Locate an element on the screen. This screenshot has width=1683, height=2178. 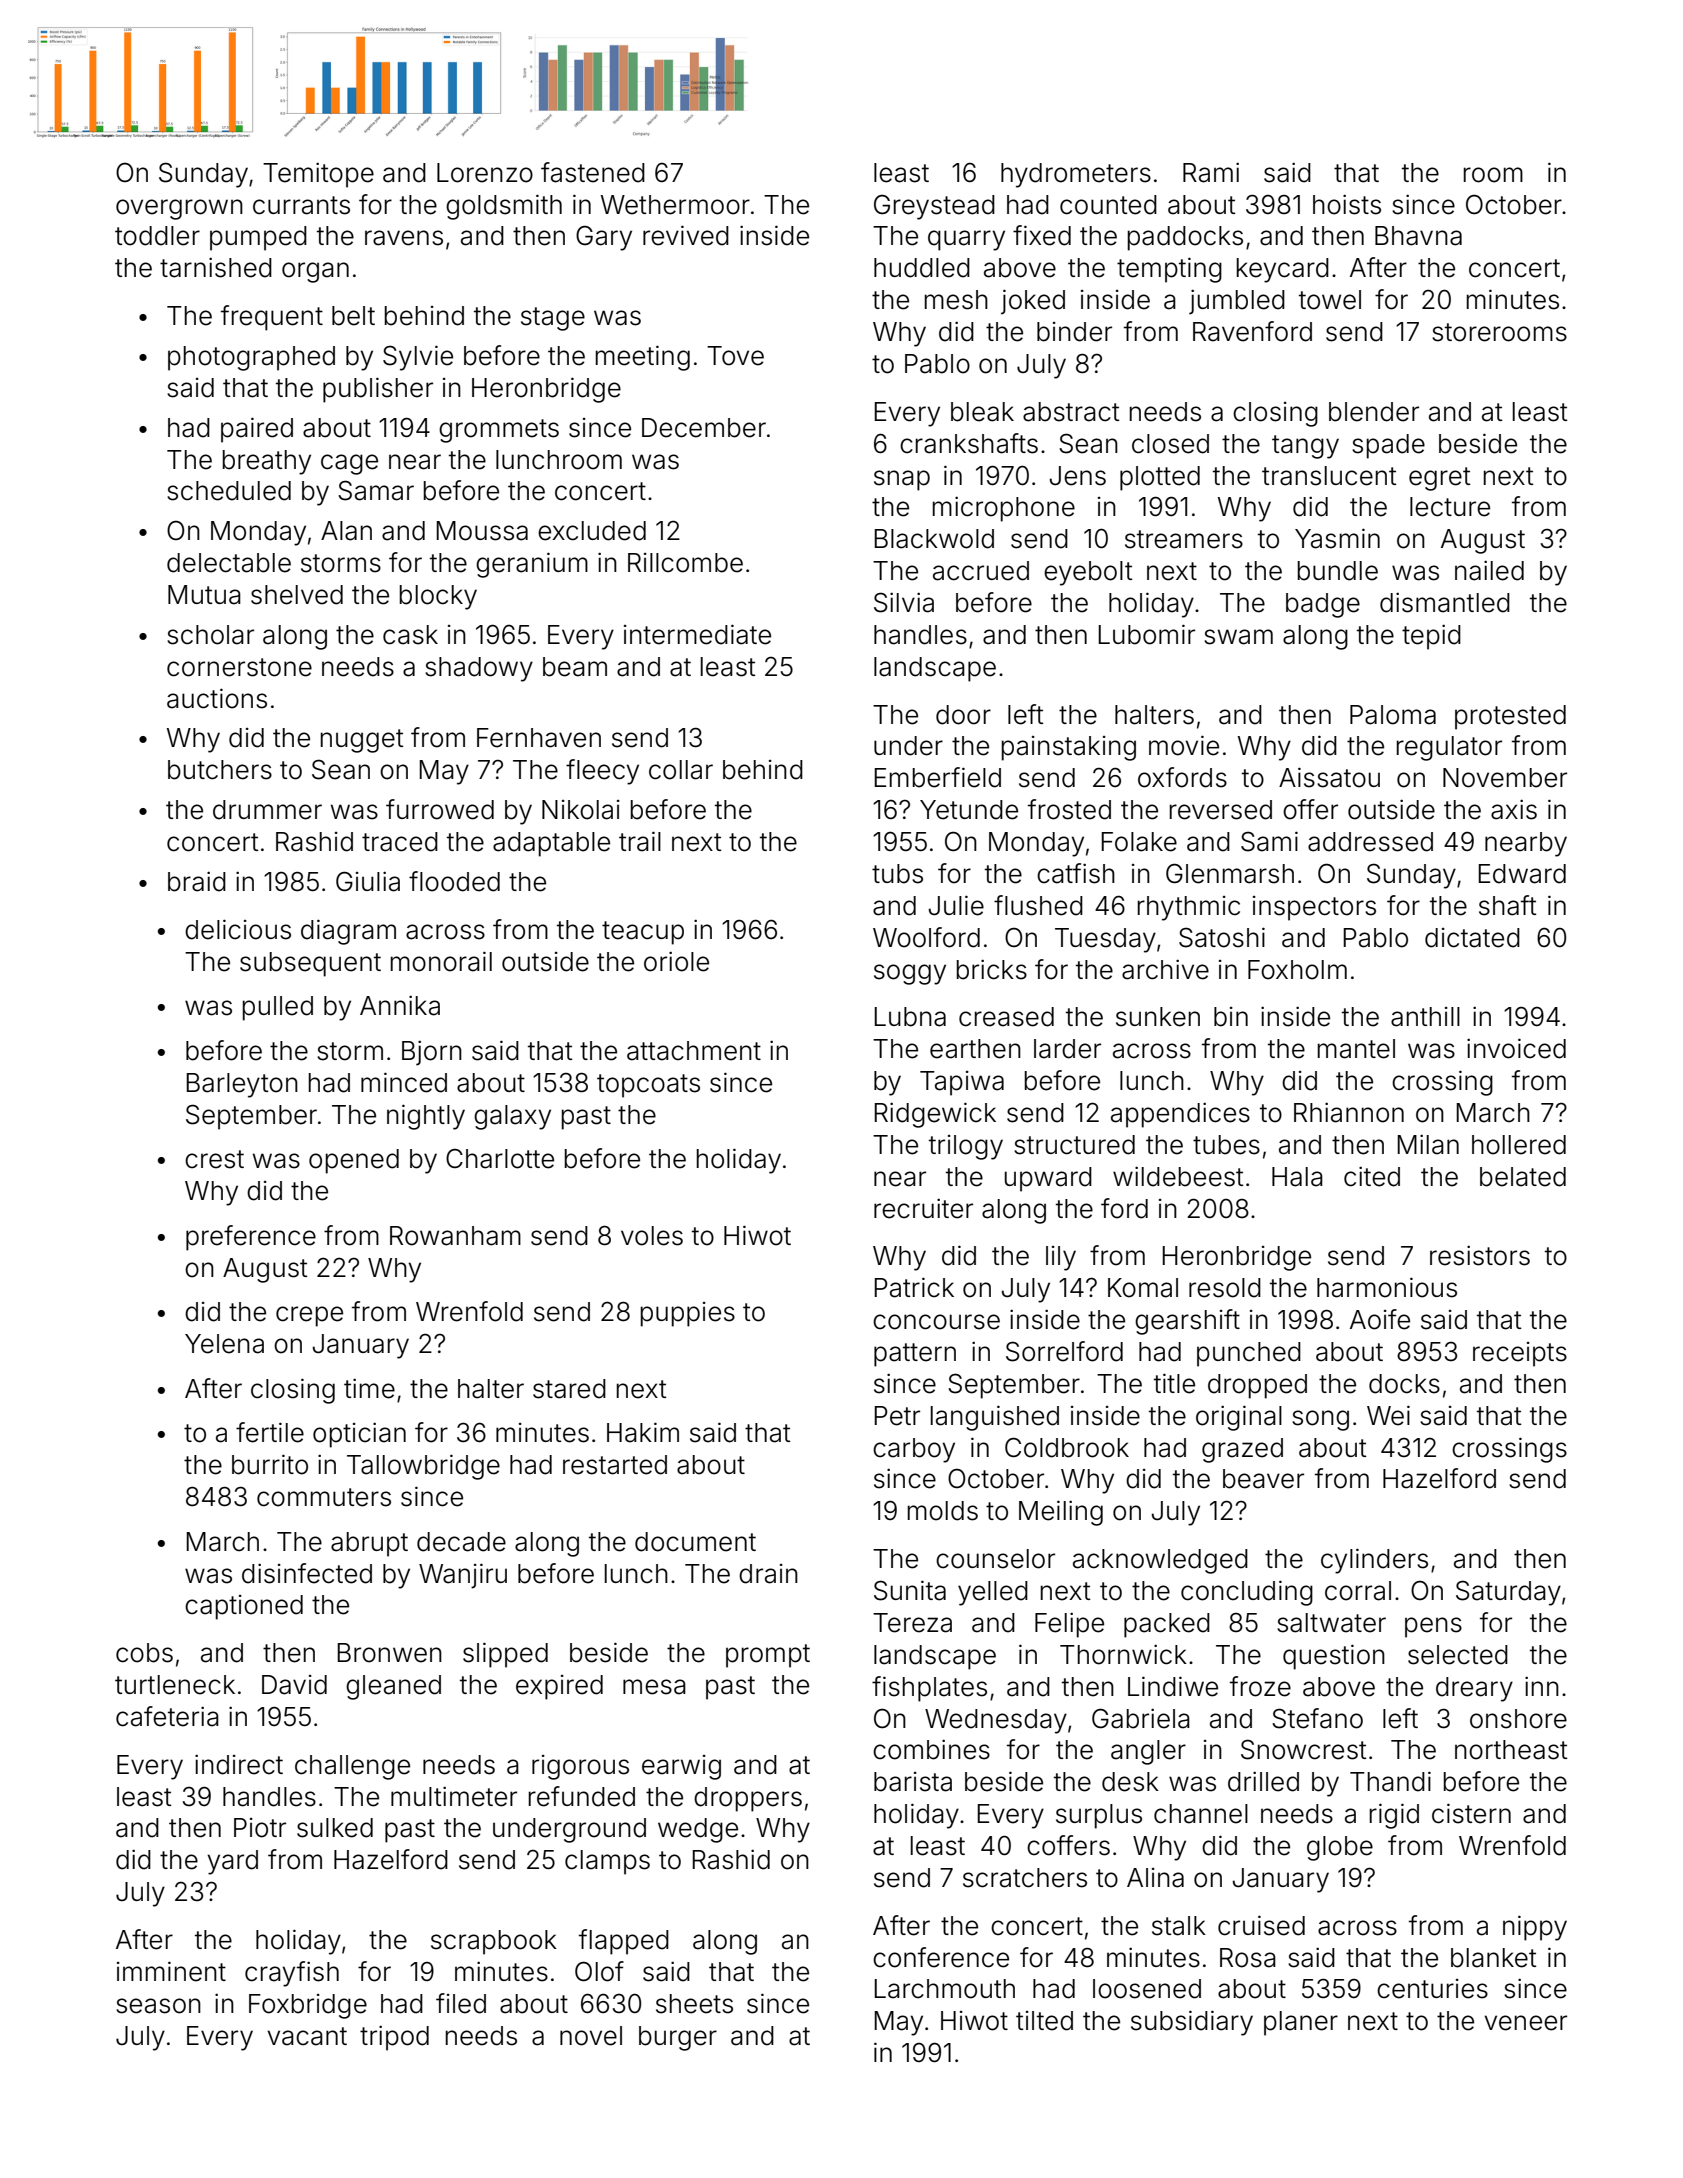
droppers is located at coordinates (748, 1799).
